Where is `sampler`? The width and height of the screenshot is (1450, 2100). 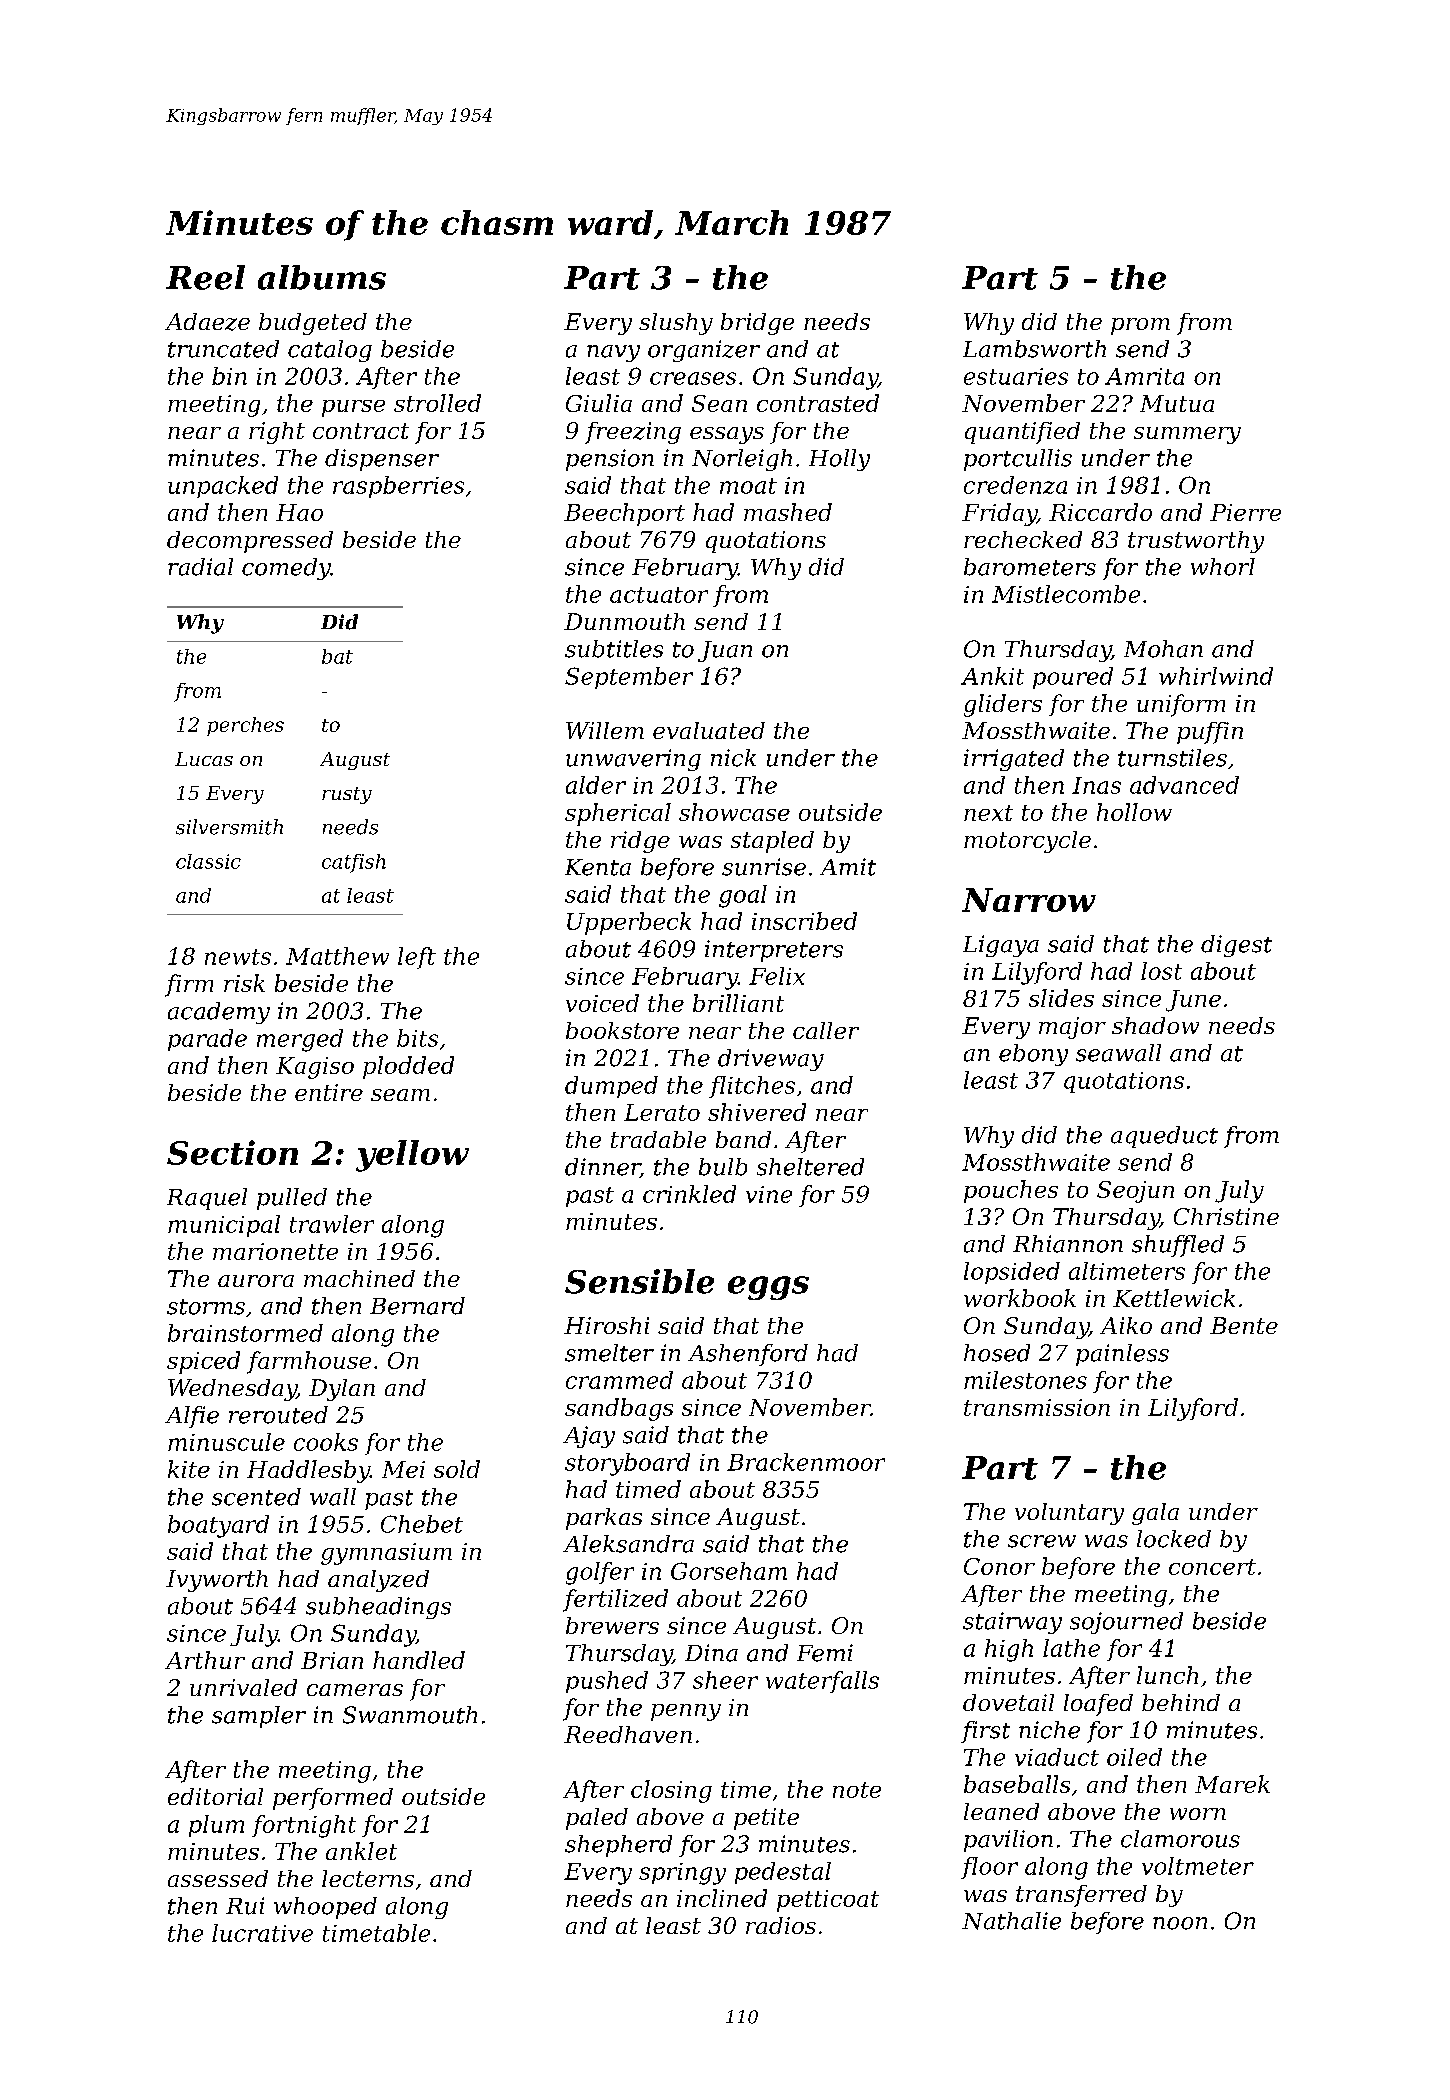 sampler is located at coordinates (259, 1717).
